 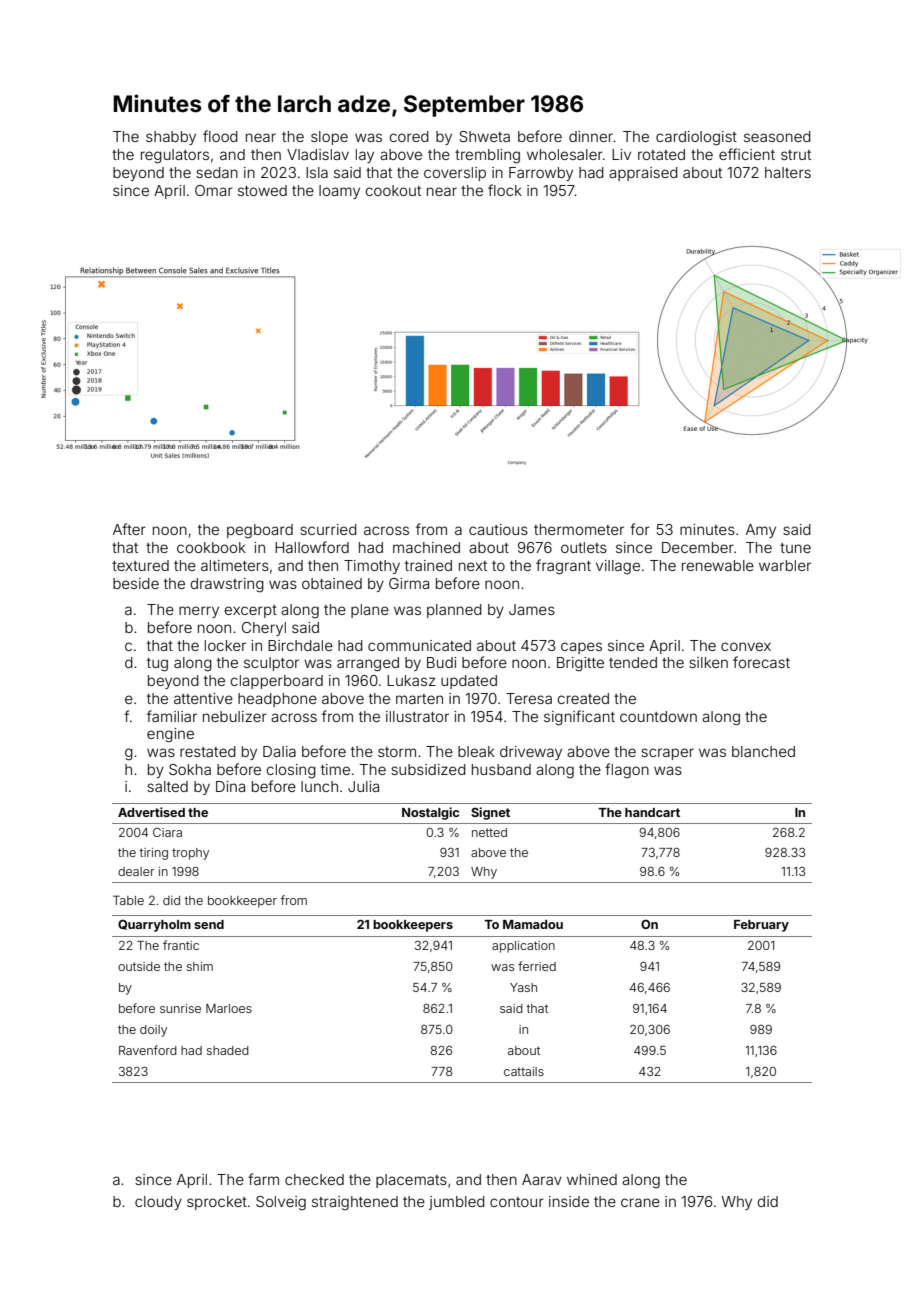 What do you see at coordinates (541, 174) in the image?
I see `Farrowby` at bounding box center [541, 174].
